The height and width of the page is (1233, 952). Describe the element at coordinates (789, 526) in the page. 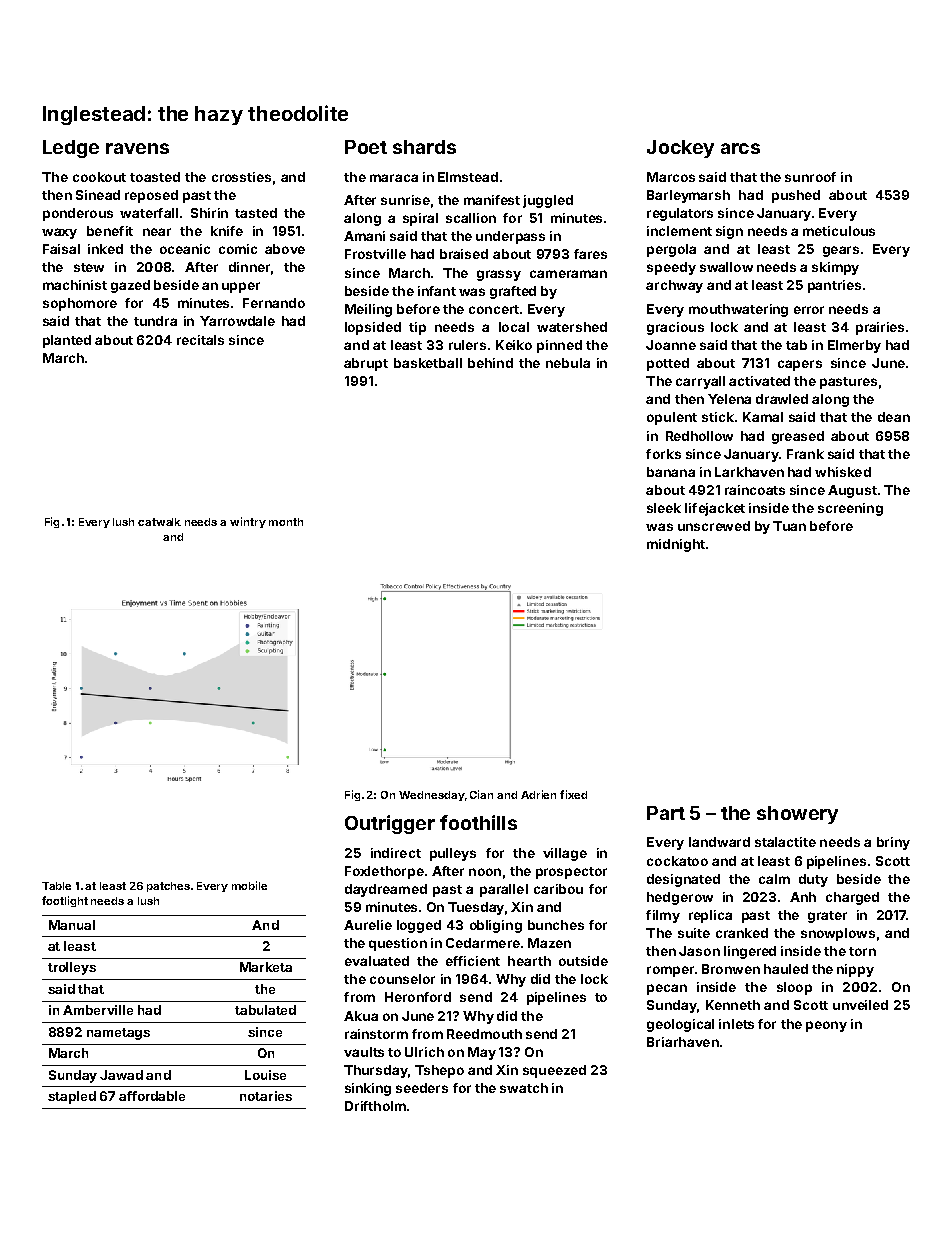

I see `Tuan` at that location.
